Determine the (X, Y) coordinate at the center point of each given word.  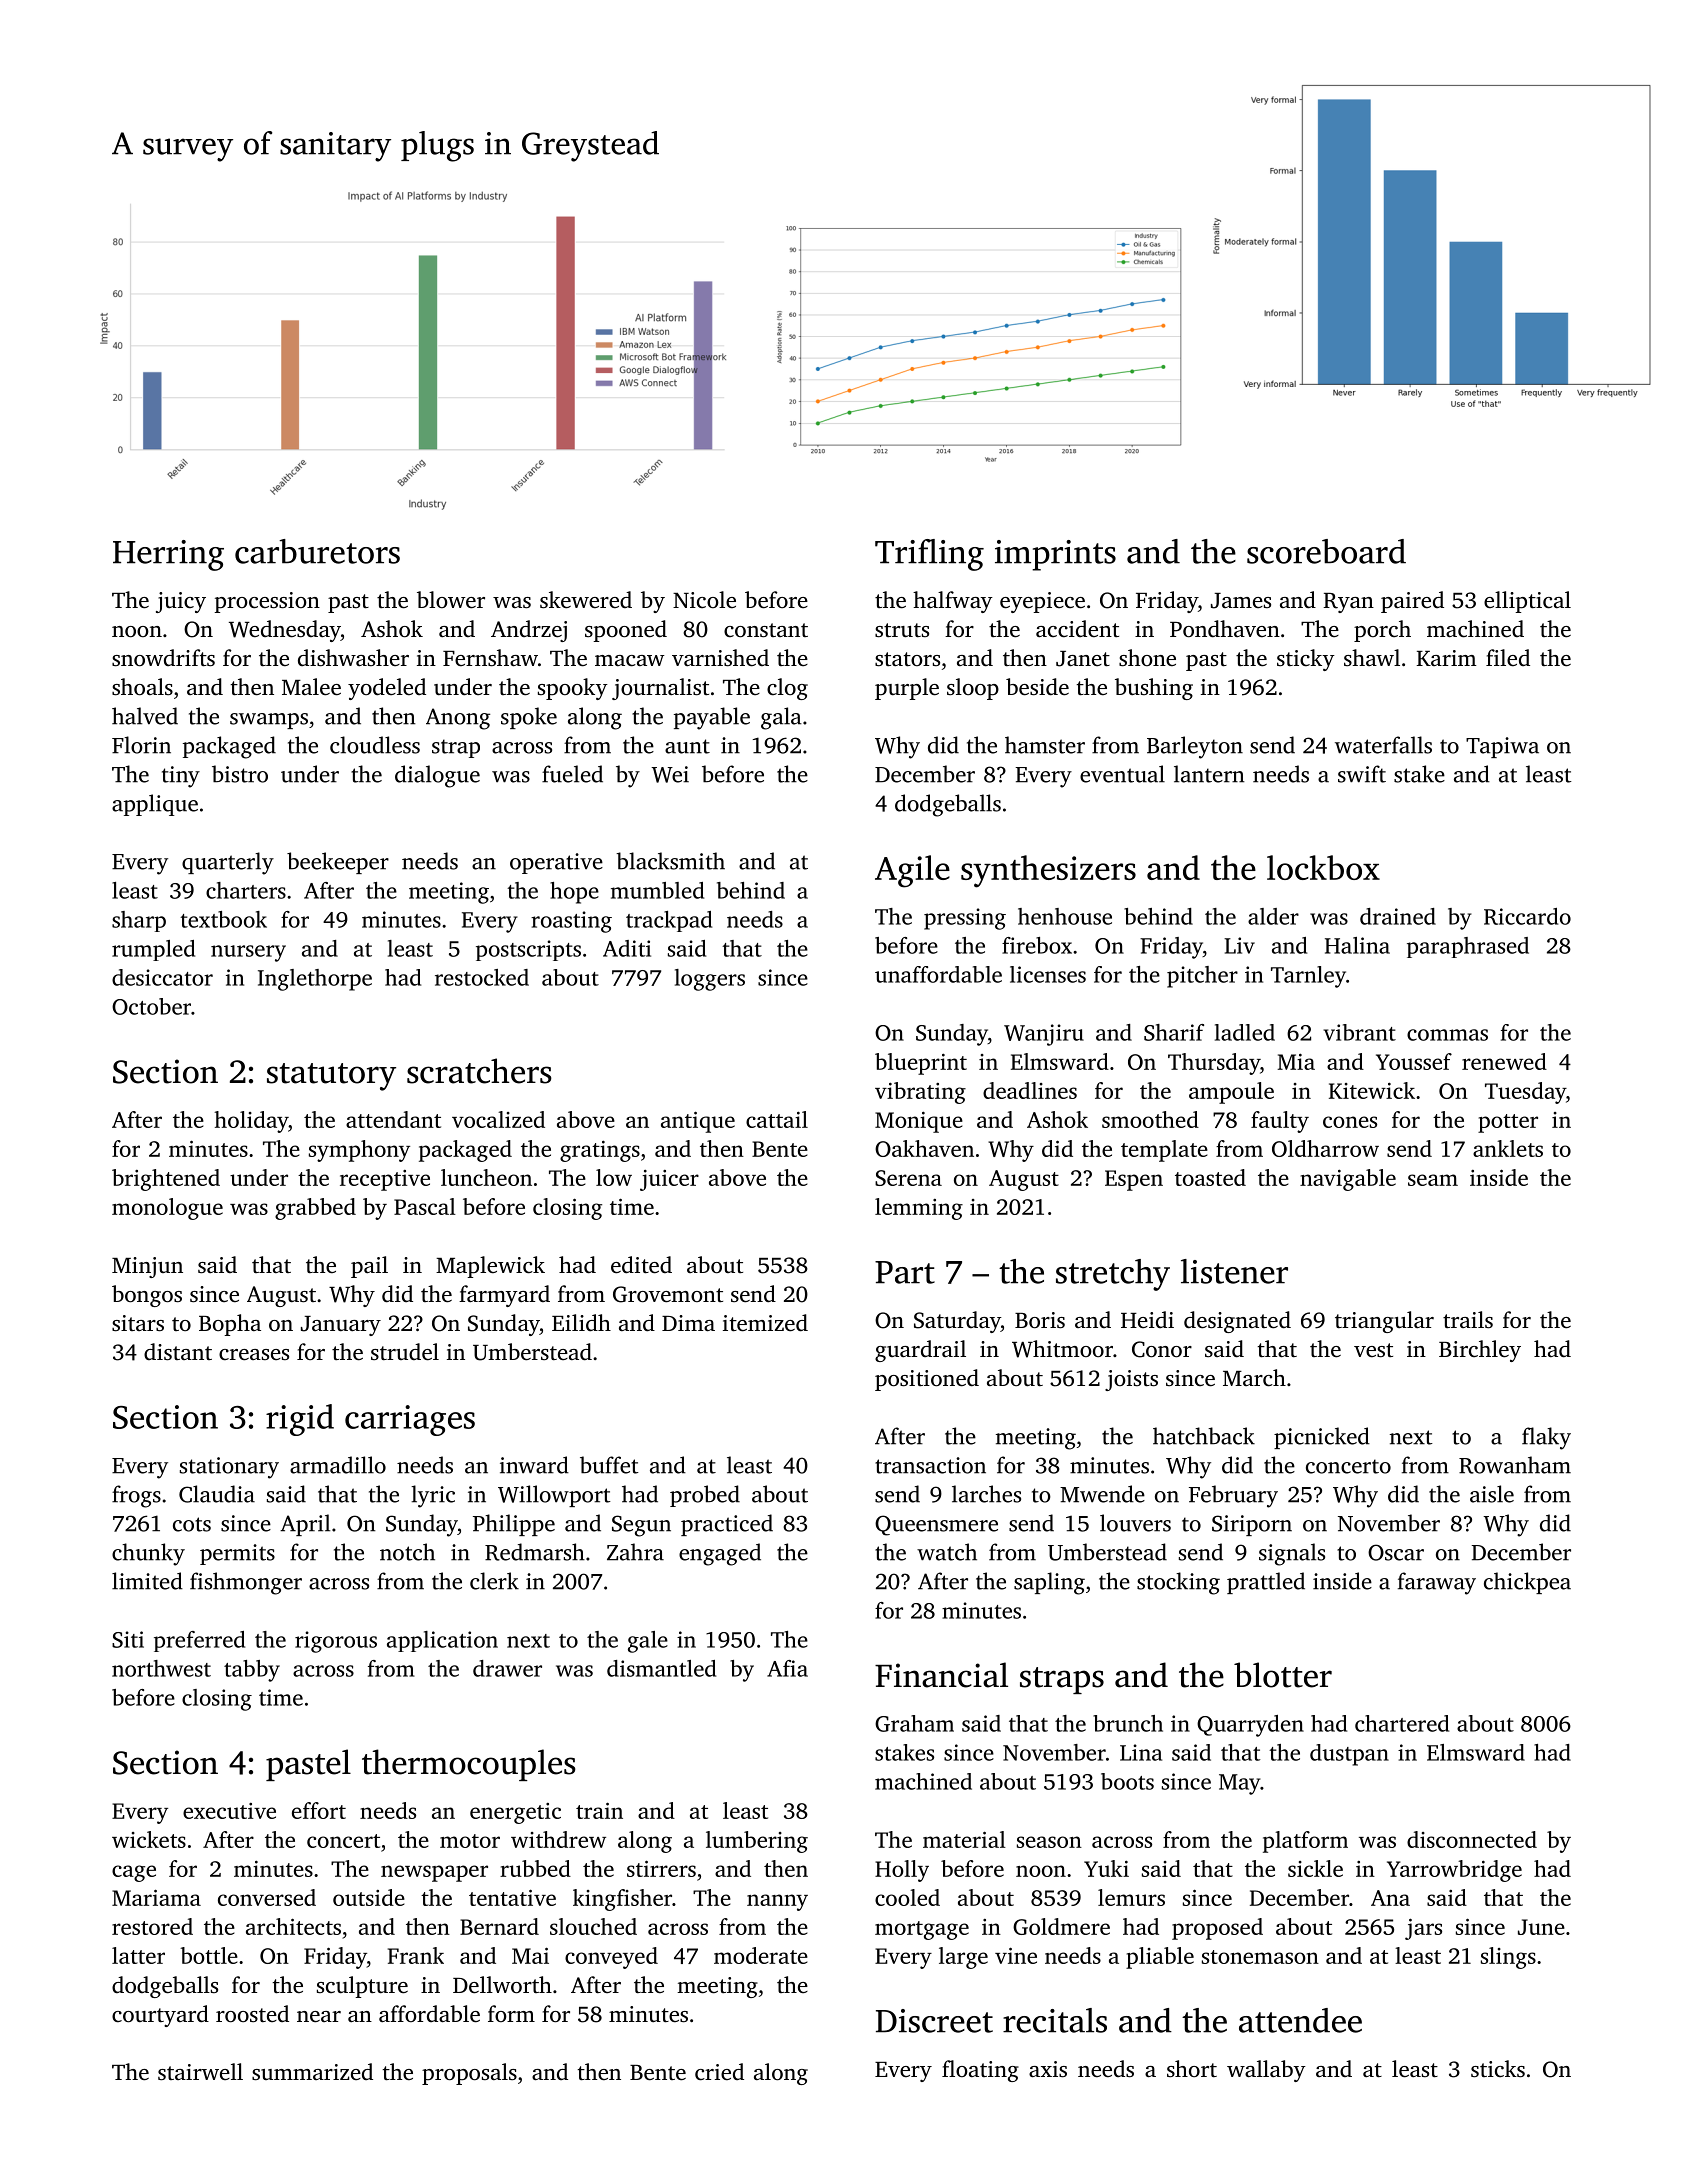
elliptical (1527, 602)
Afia (787, 1668)
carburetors (317, 551)
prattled (1266, 1583)
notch (407, 1552)
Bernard (499, 1926)
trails (1468, 1319)
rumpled (153, 950)
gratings (600, 1151)
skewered (586, 600)
